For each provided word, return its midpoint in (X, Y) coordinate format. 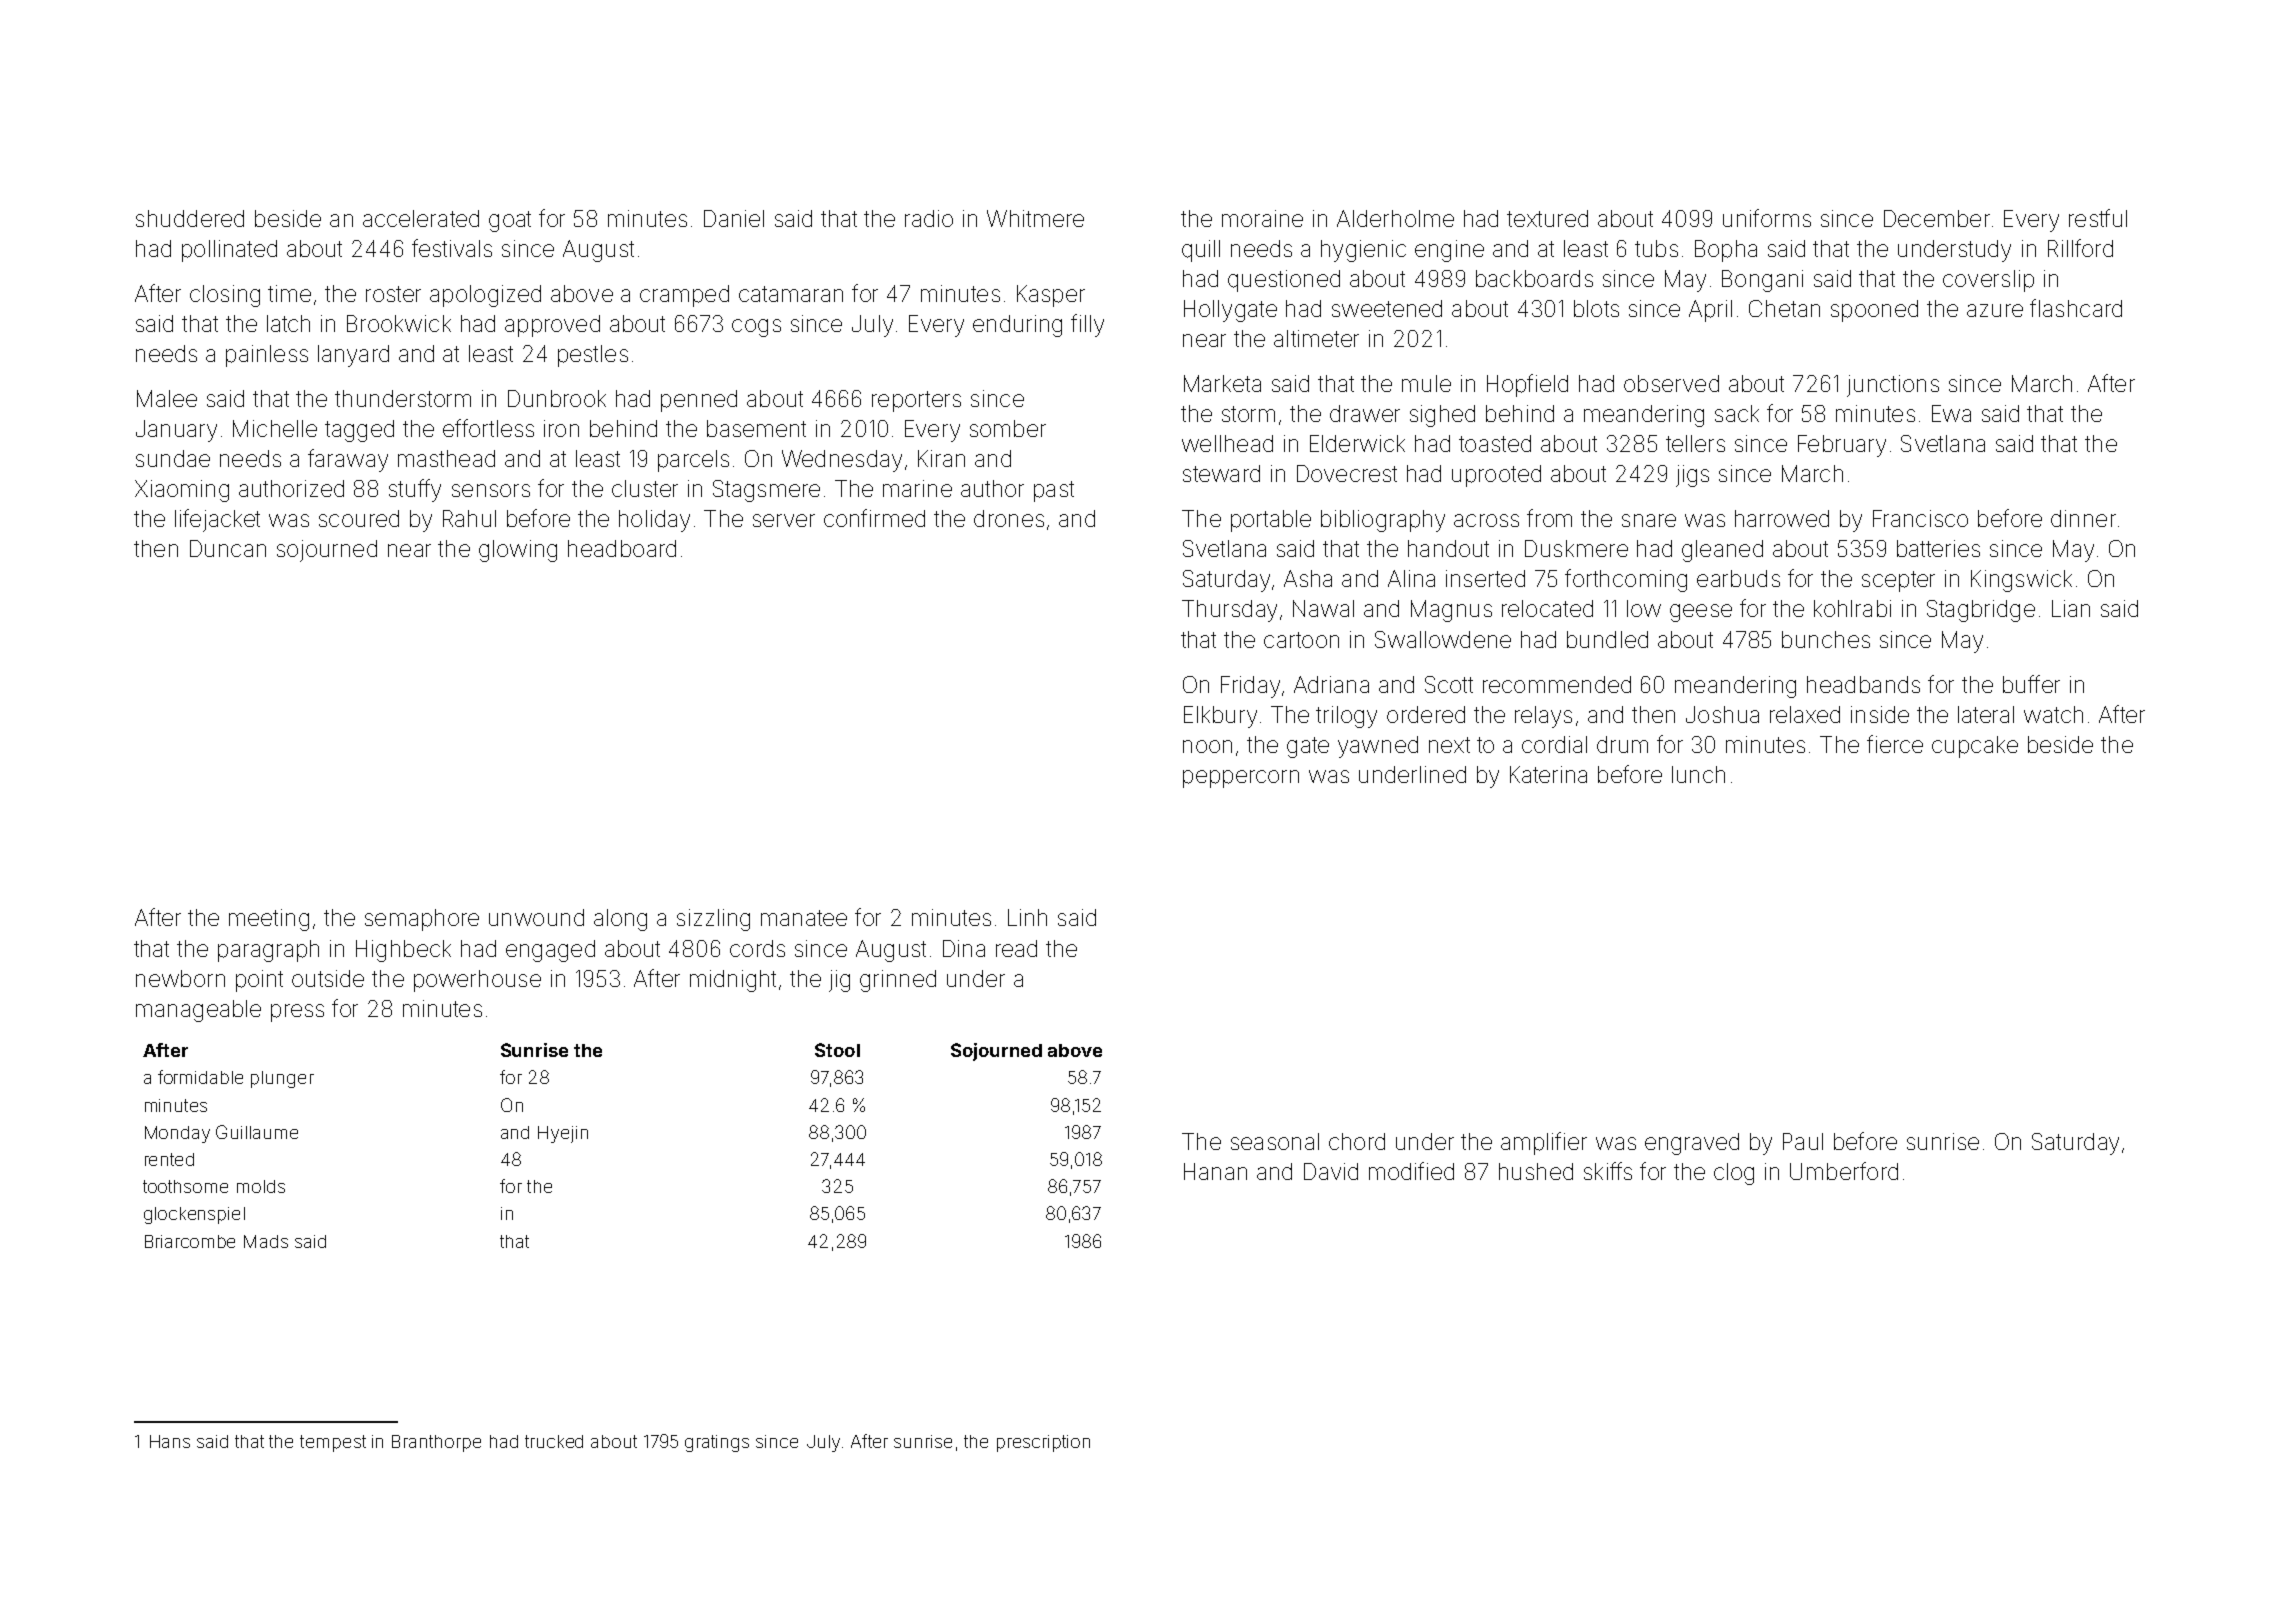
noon (1207, 746)
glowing (518, 551)
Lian (2071, 608)
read (1016, 948)
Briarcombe (190, 1241)
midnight (733, 981)
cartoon (1301, 640)
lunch (1698, 774)
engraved (1692, 1144)
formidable (200, 1077)
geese (1701, 613)
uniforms (1767, 218)
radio (929, 218)
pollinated (229, 251)
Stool (837, 1050)
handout (1448, 548)
